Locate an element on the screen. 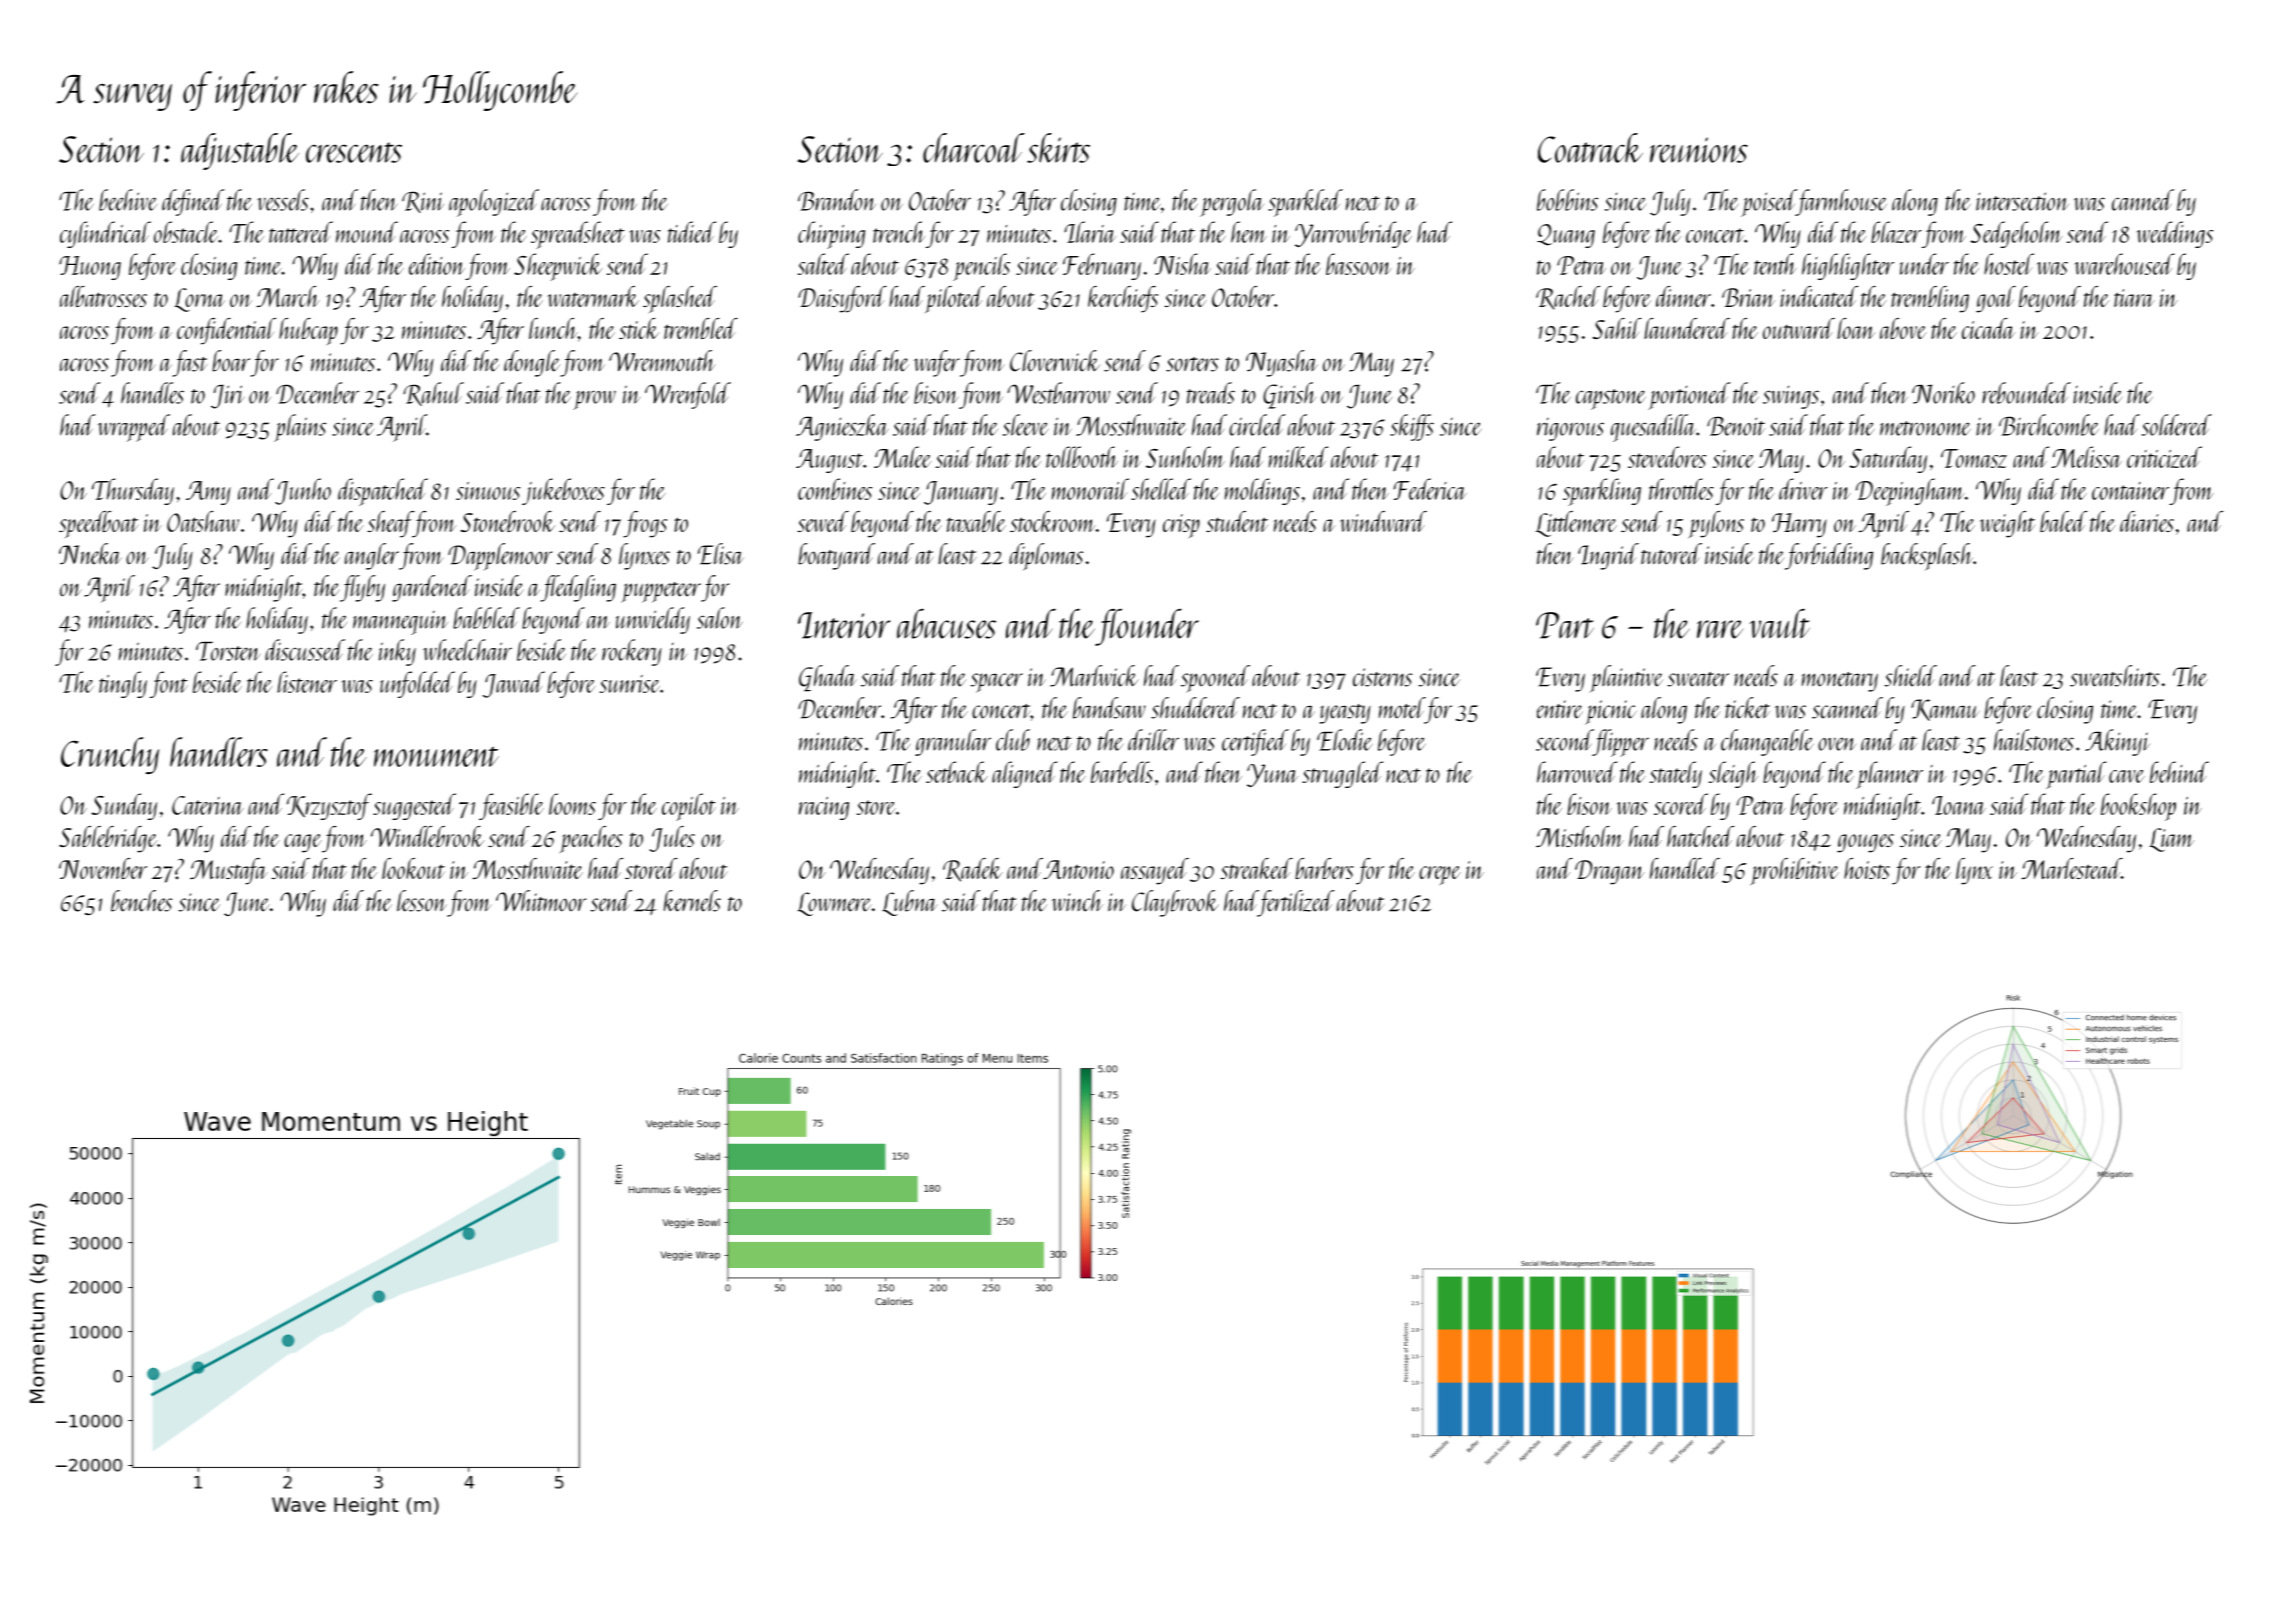 The width and height of the screenshot is (2282, 1614). Tomasz is located at coordinates (1974, 458).
